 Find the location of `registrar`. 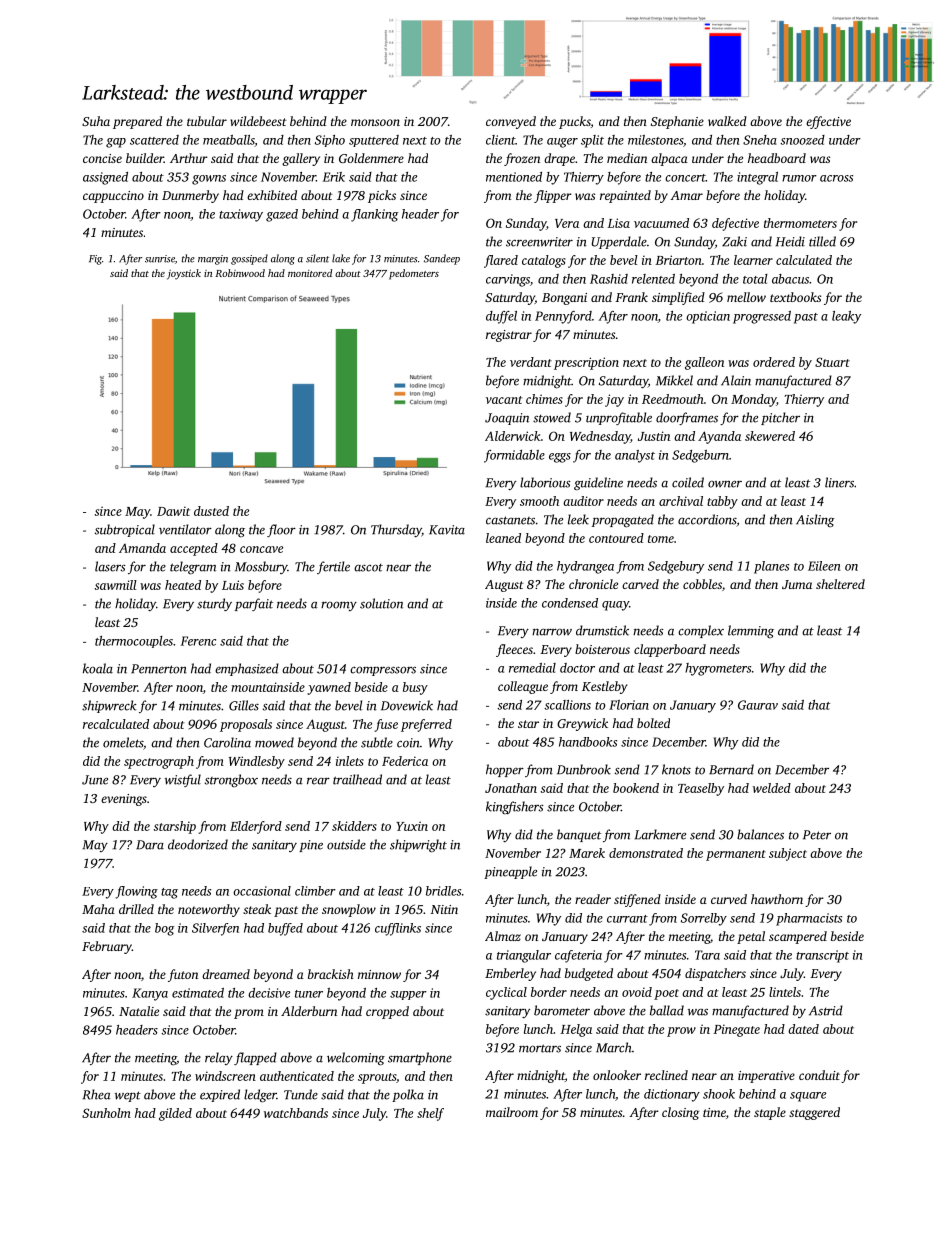

registrar is located at coordinates (509, 336).
